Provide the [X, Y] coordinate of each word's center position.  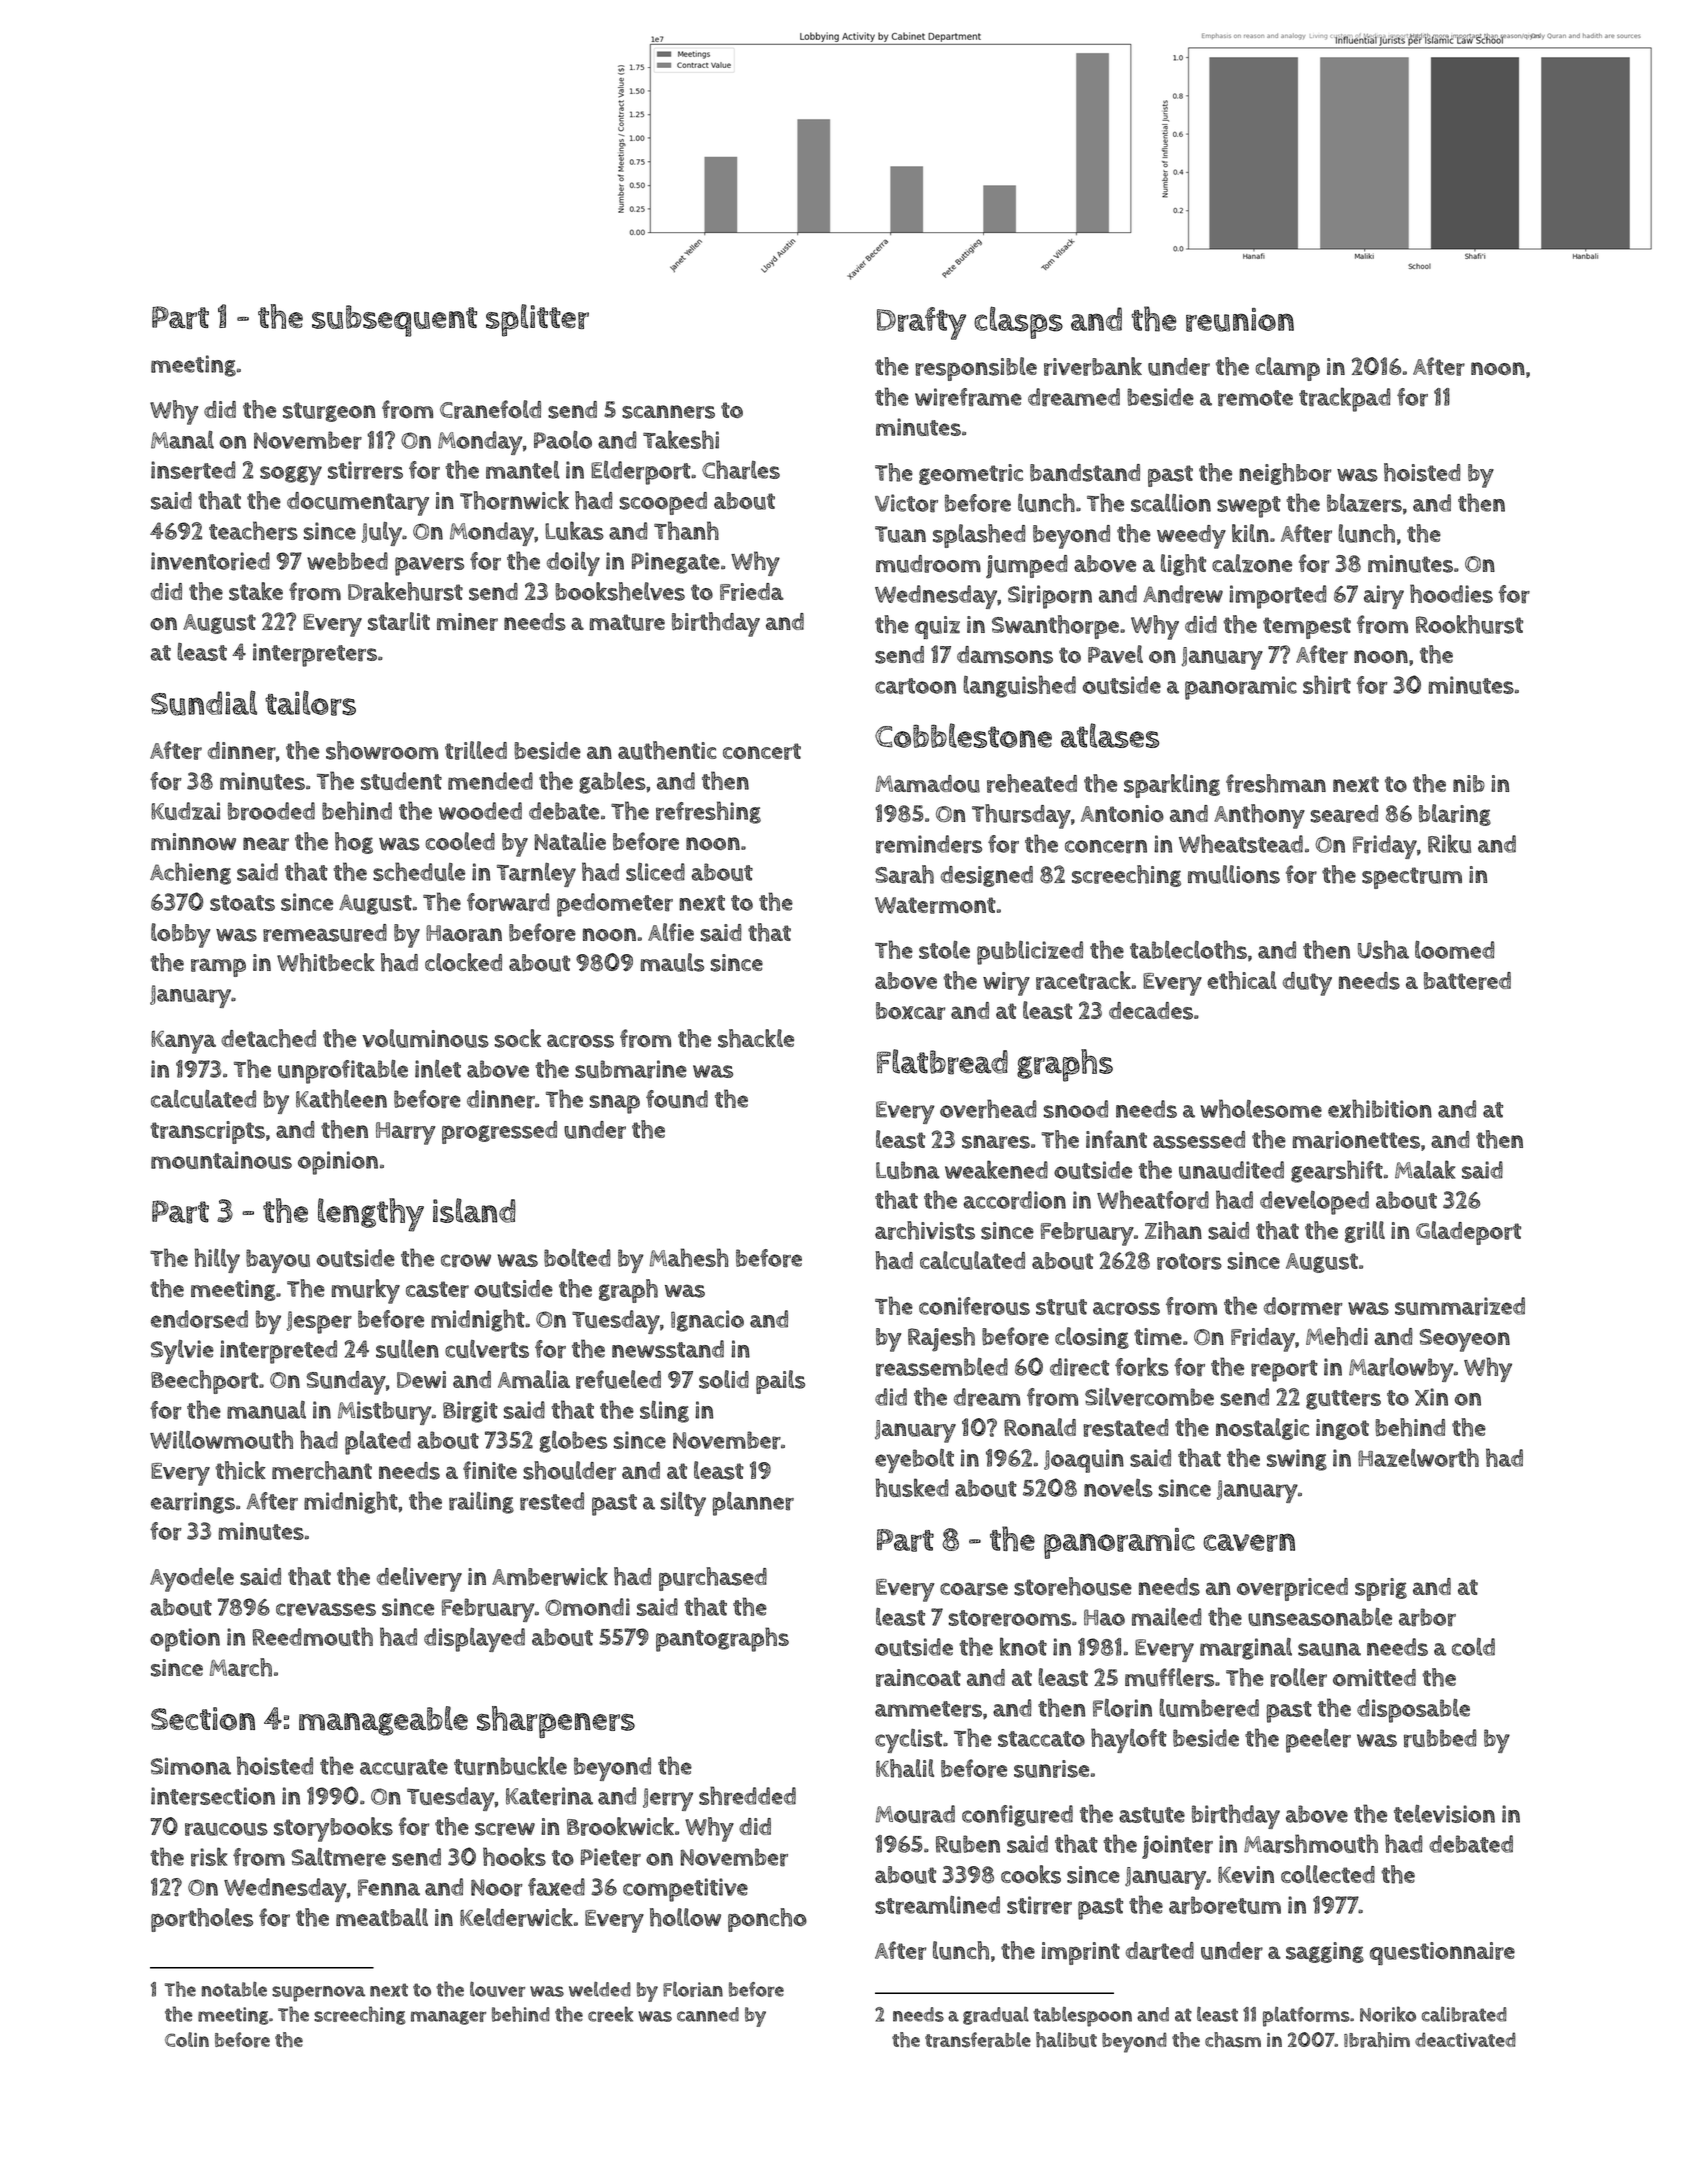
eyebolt [914, 1461]
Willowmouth [221, 1439]
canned [708, 2014]
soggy [291, 475]
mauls [672, 962]
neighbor [1285, 474]
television [1444, 1814]
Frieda [752, 592]
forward [508, 902]
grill [1365, 1232]
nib [1469, 784]
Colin [187, 2039]
